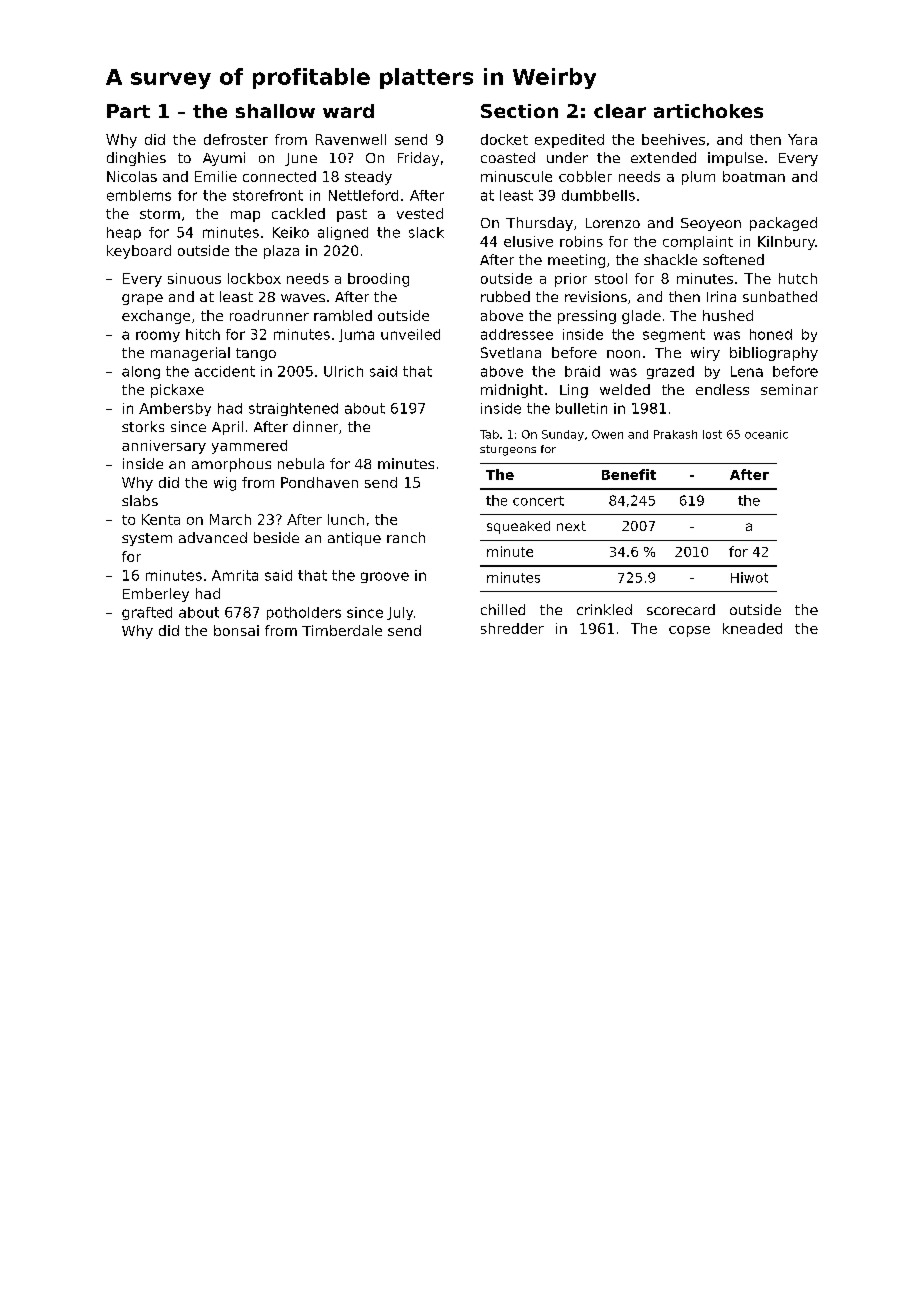 This screenshot has width=924, height=1308. Describe the element at coordinates (236, 630) in the screenshot. I see `bonsai` at that location.
